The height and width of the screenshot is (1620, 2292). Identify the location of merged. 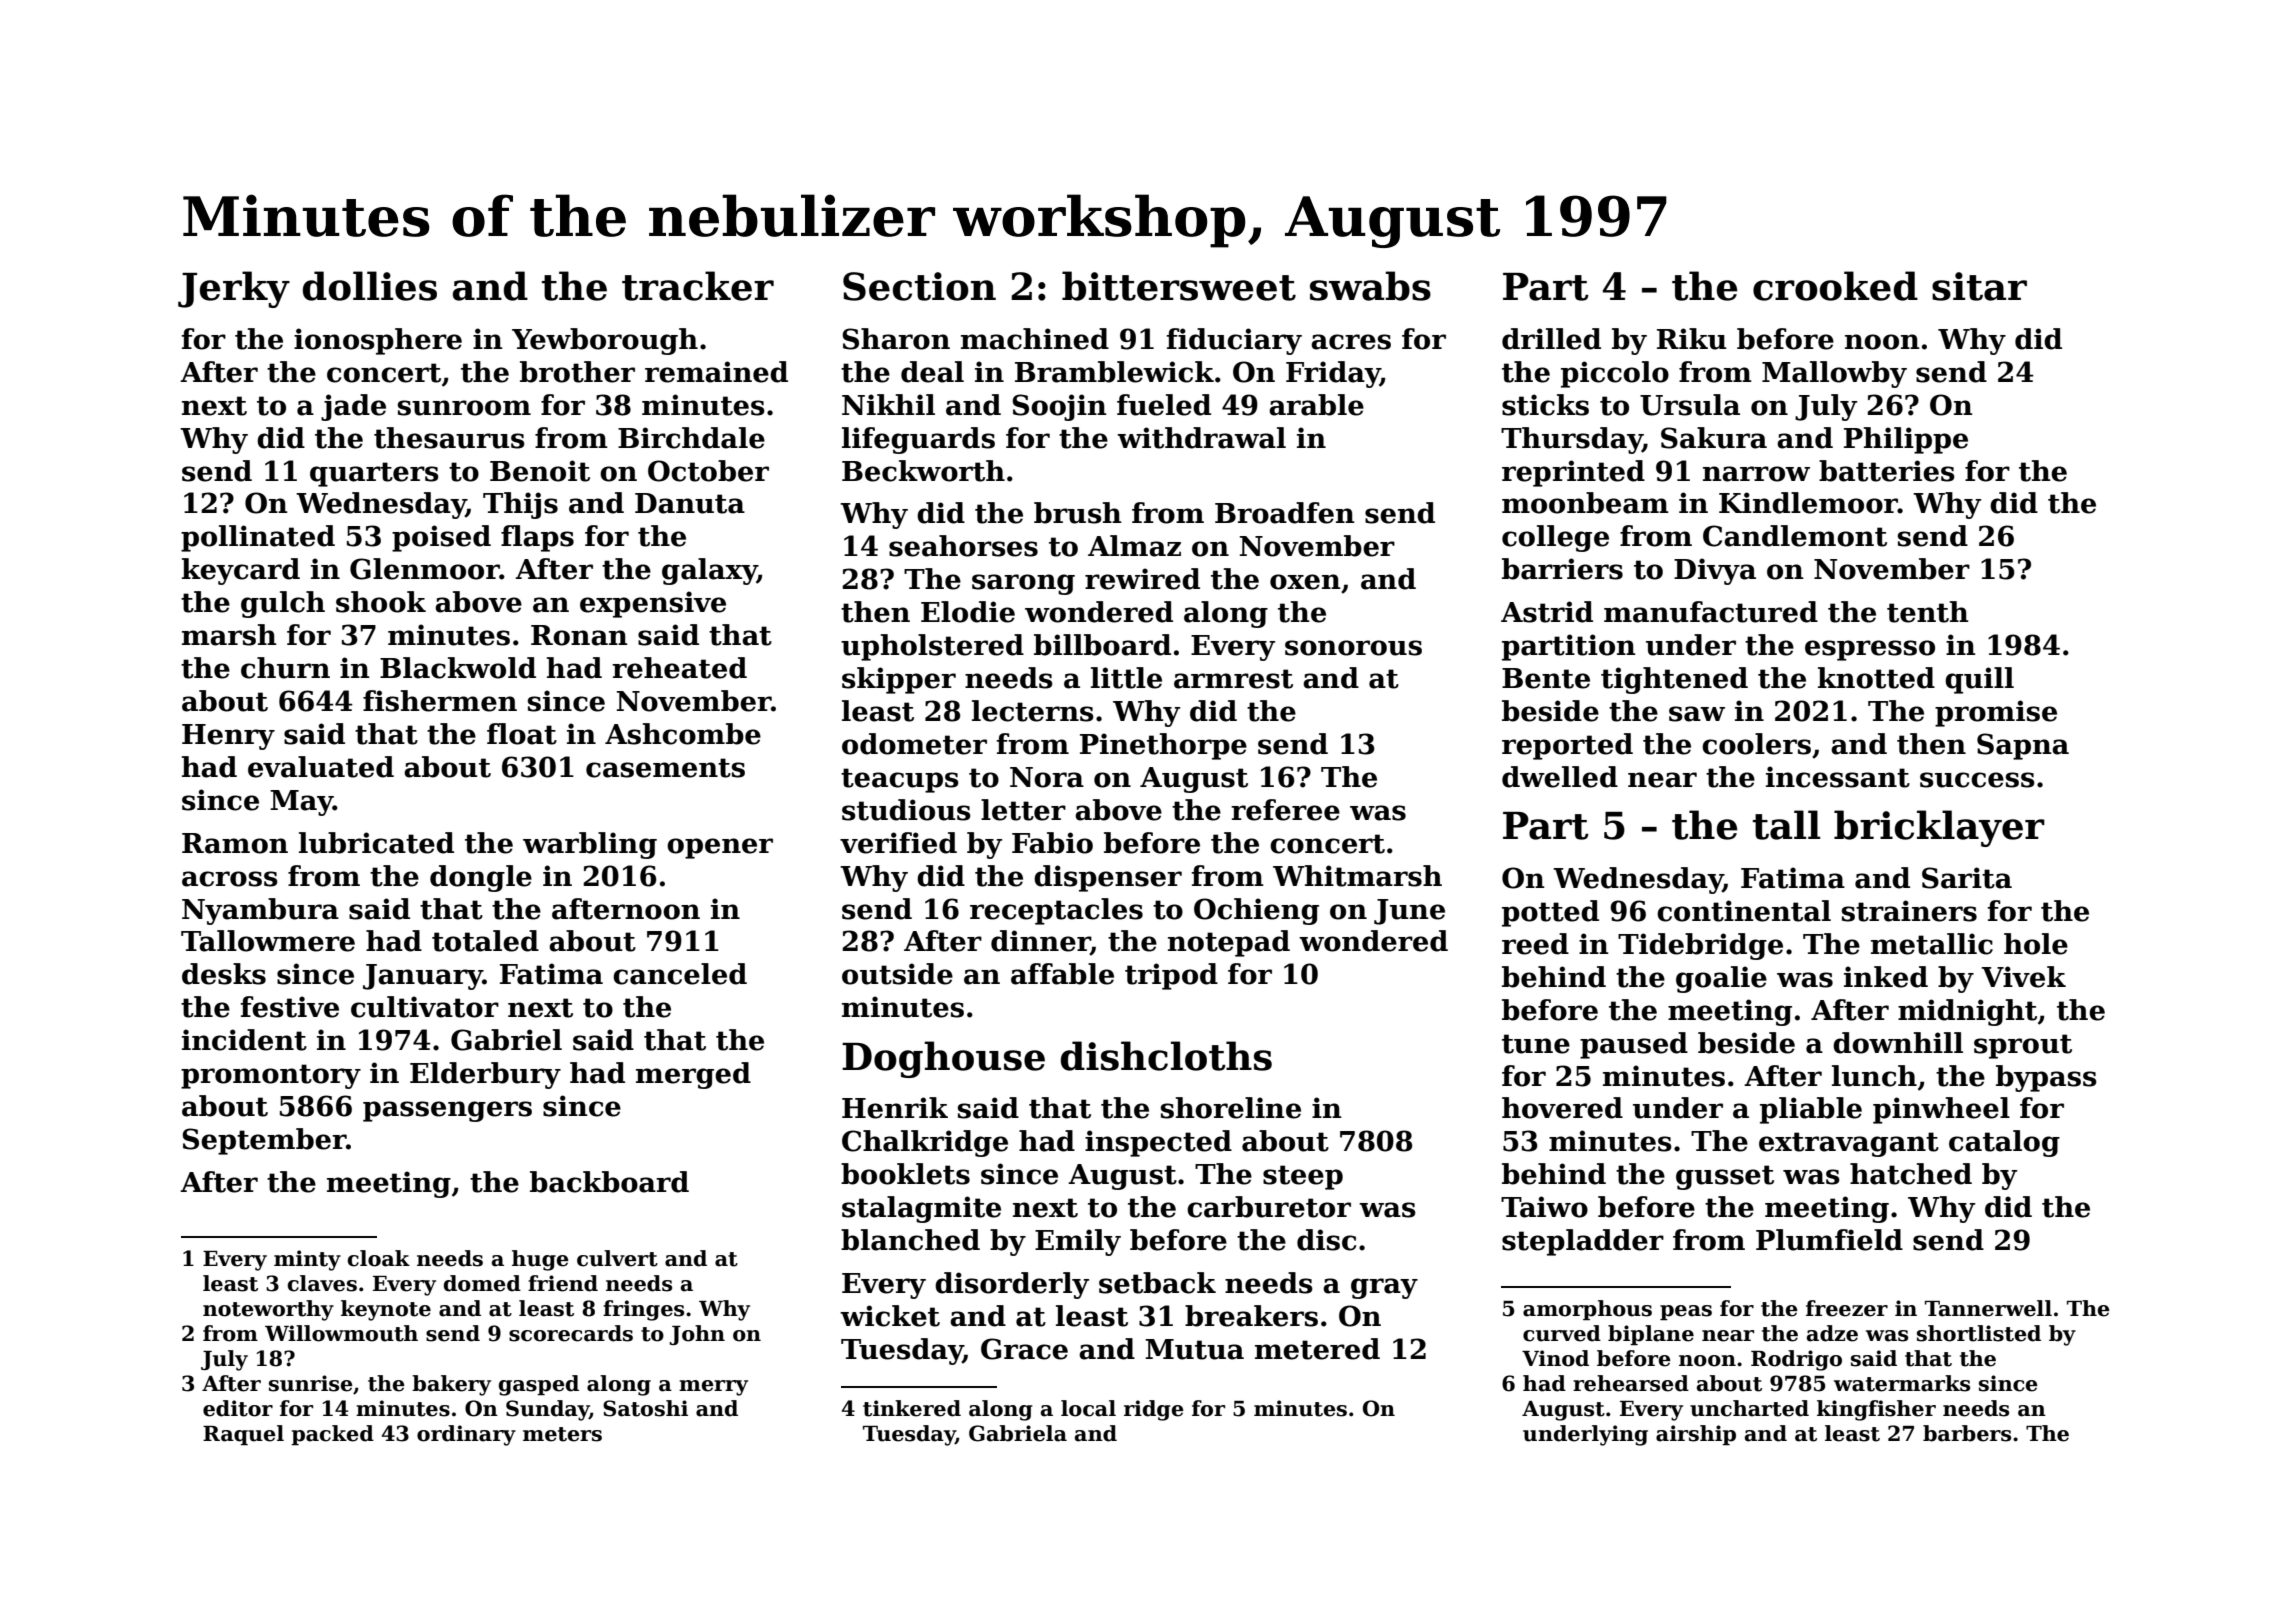
(693, 1075).
